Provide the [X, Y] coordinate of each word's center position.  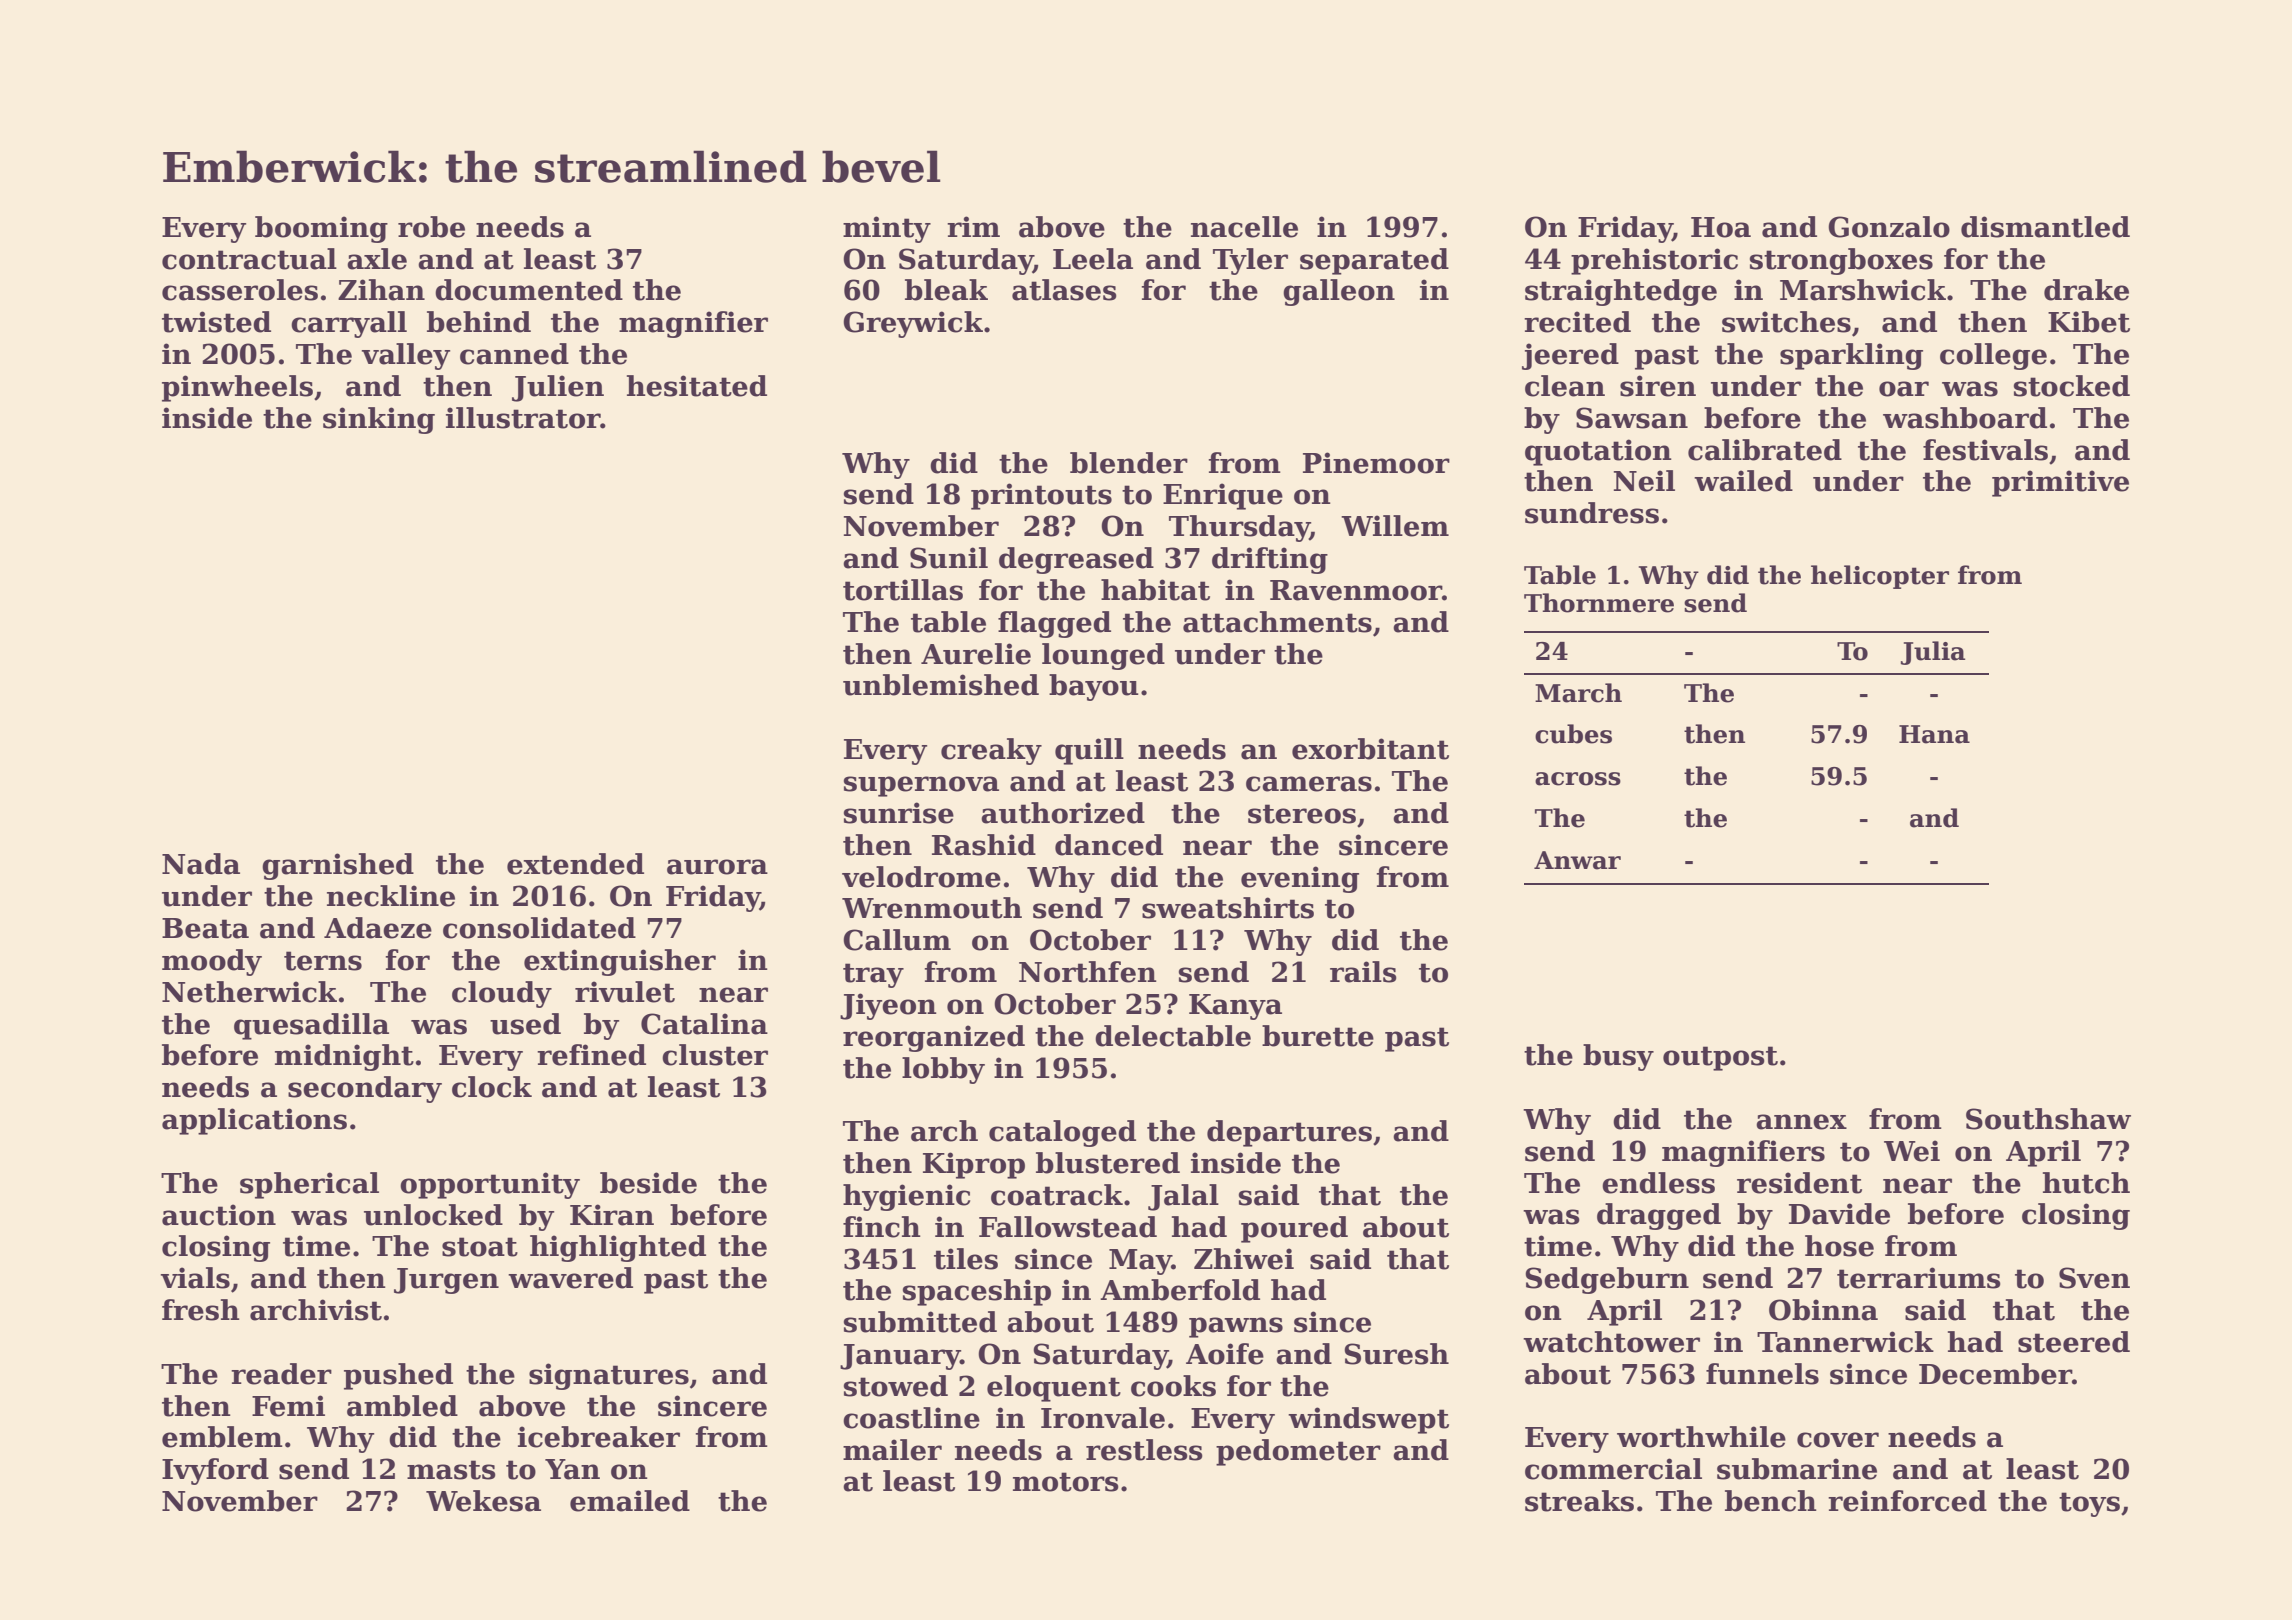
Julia [1933, 653]
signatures [609, 1376]
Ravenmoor [1356, 590]
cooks [1173, 1386]
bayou [1094, 687]
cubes [1573, 734]
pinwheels [237, 388]
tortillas [903, 590]
